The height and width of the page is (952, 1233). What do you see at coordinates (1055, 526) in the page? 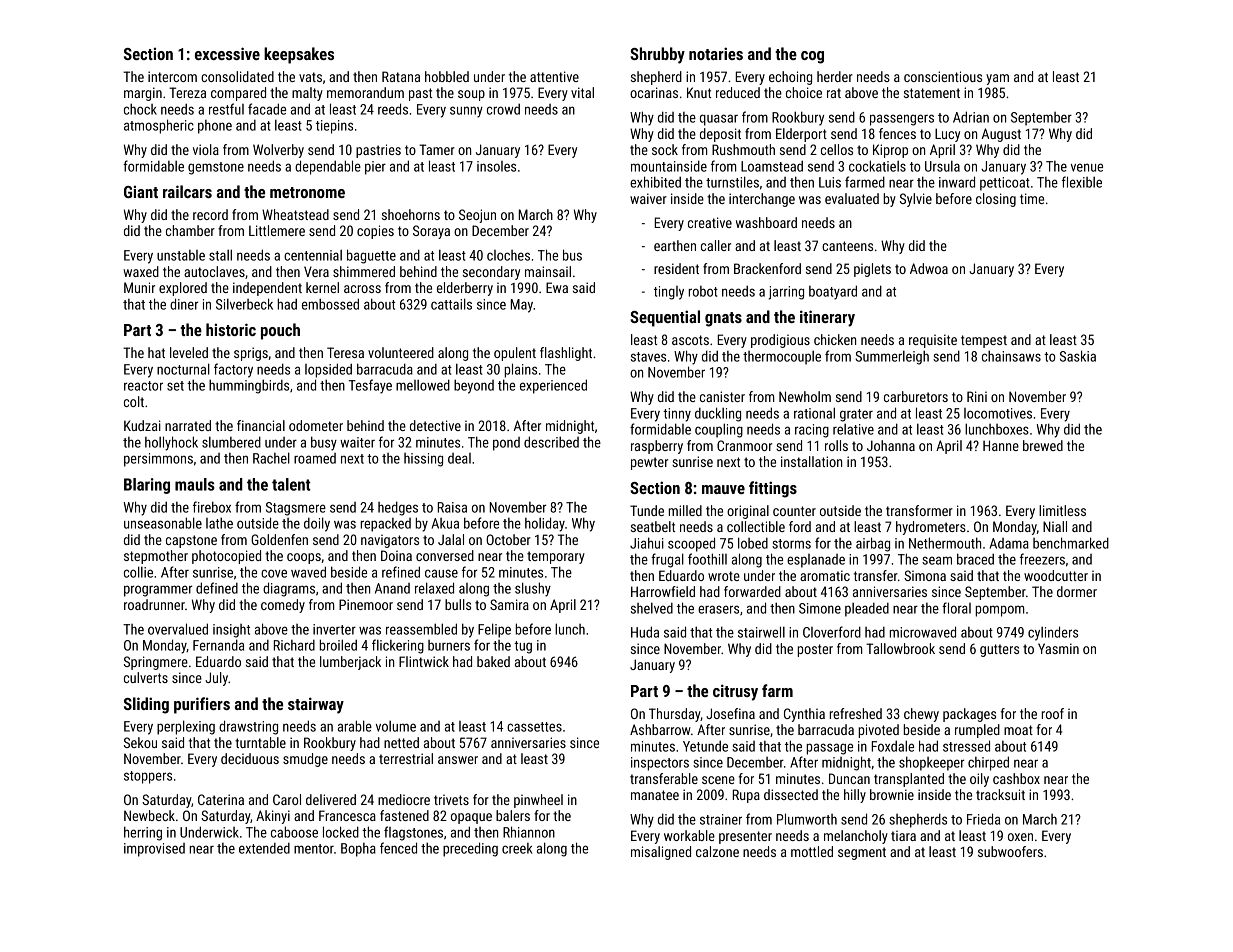
I see `Niall` at bounding box center [1055, 526].
